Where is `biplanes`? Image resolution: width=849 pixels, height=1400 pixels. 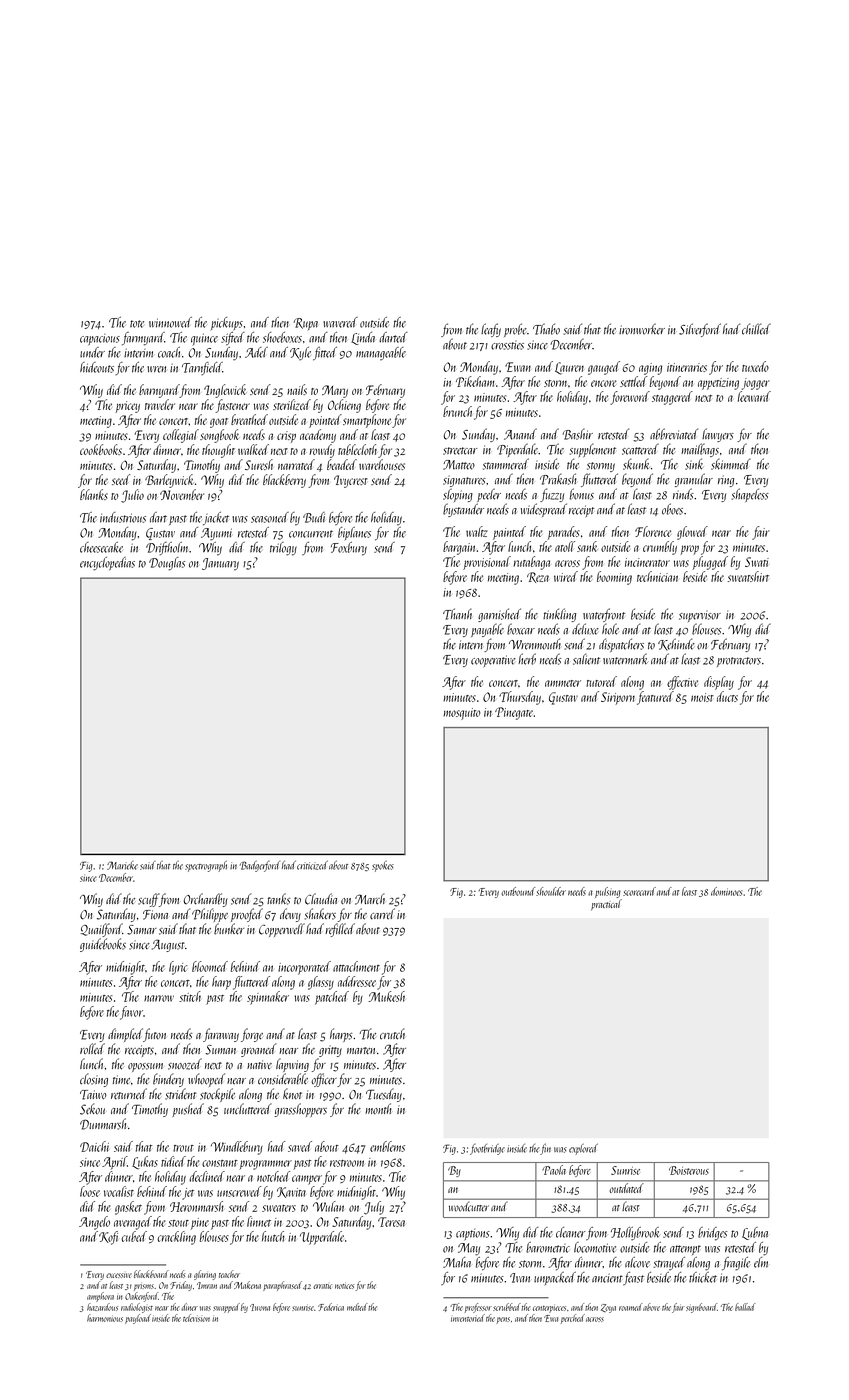
biplanes is located at coordinates (354, 533).
